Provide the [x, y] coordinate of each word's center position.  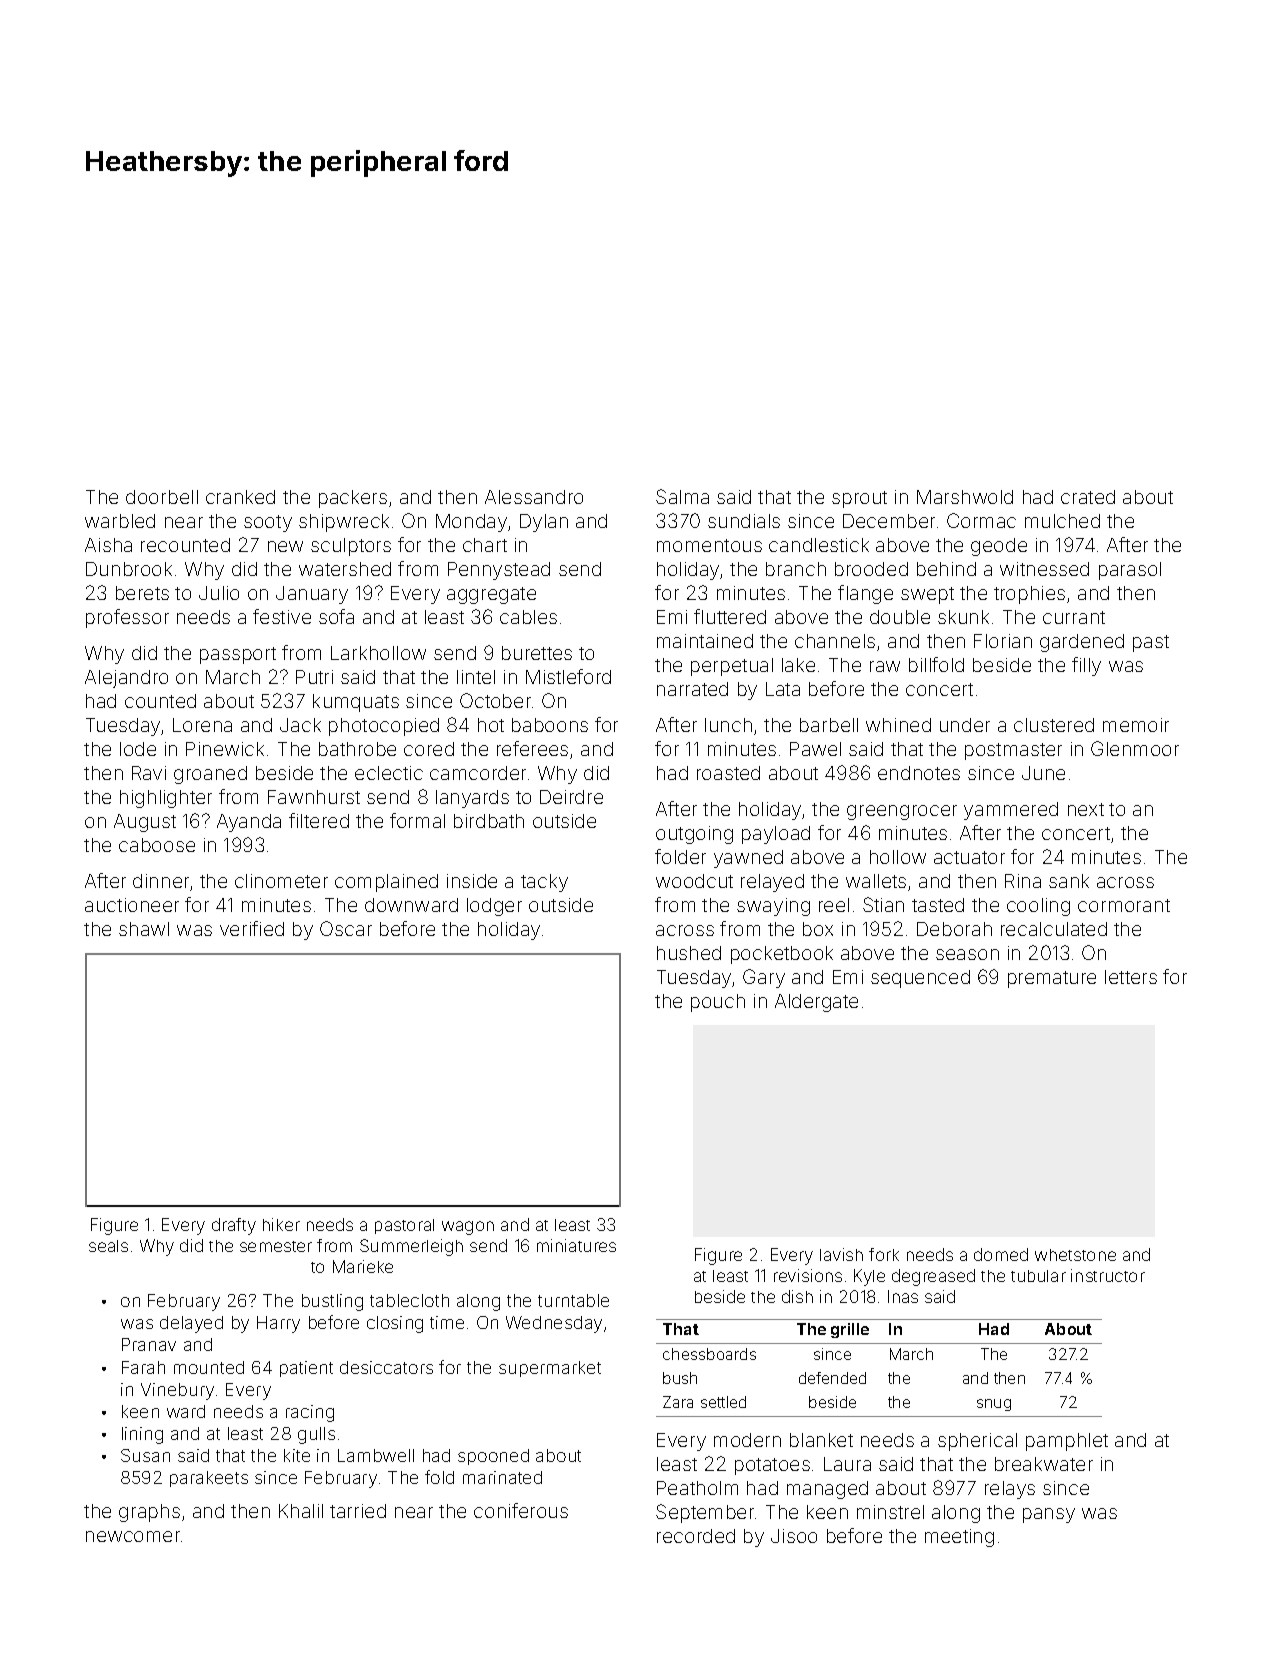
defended [832, 1378]
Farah [143, 1367]
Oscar [346, 928]
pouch [718, 1003]
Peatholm [697, 1488]
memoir [1136, 725]
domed [1001, 1254]
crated [1088, 497]
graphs [149, 1513]
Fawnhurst [314, 797]
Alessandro [534, 497]
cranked [240, 497]
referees [532, 748]
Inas [903, 1296]
